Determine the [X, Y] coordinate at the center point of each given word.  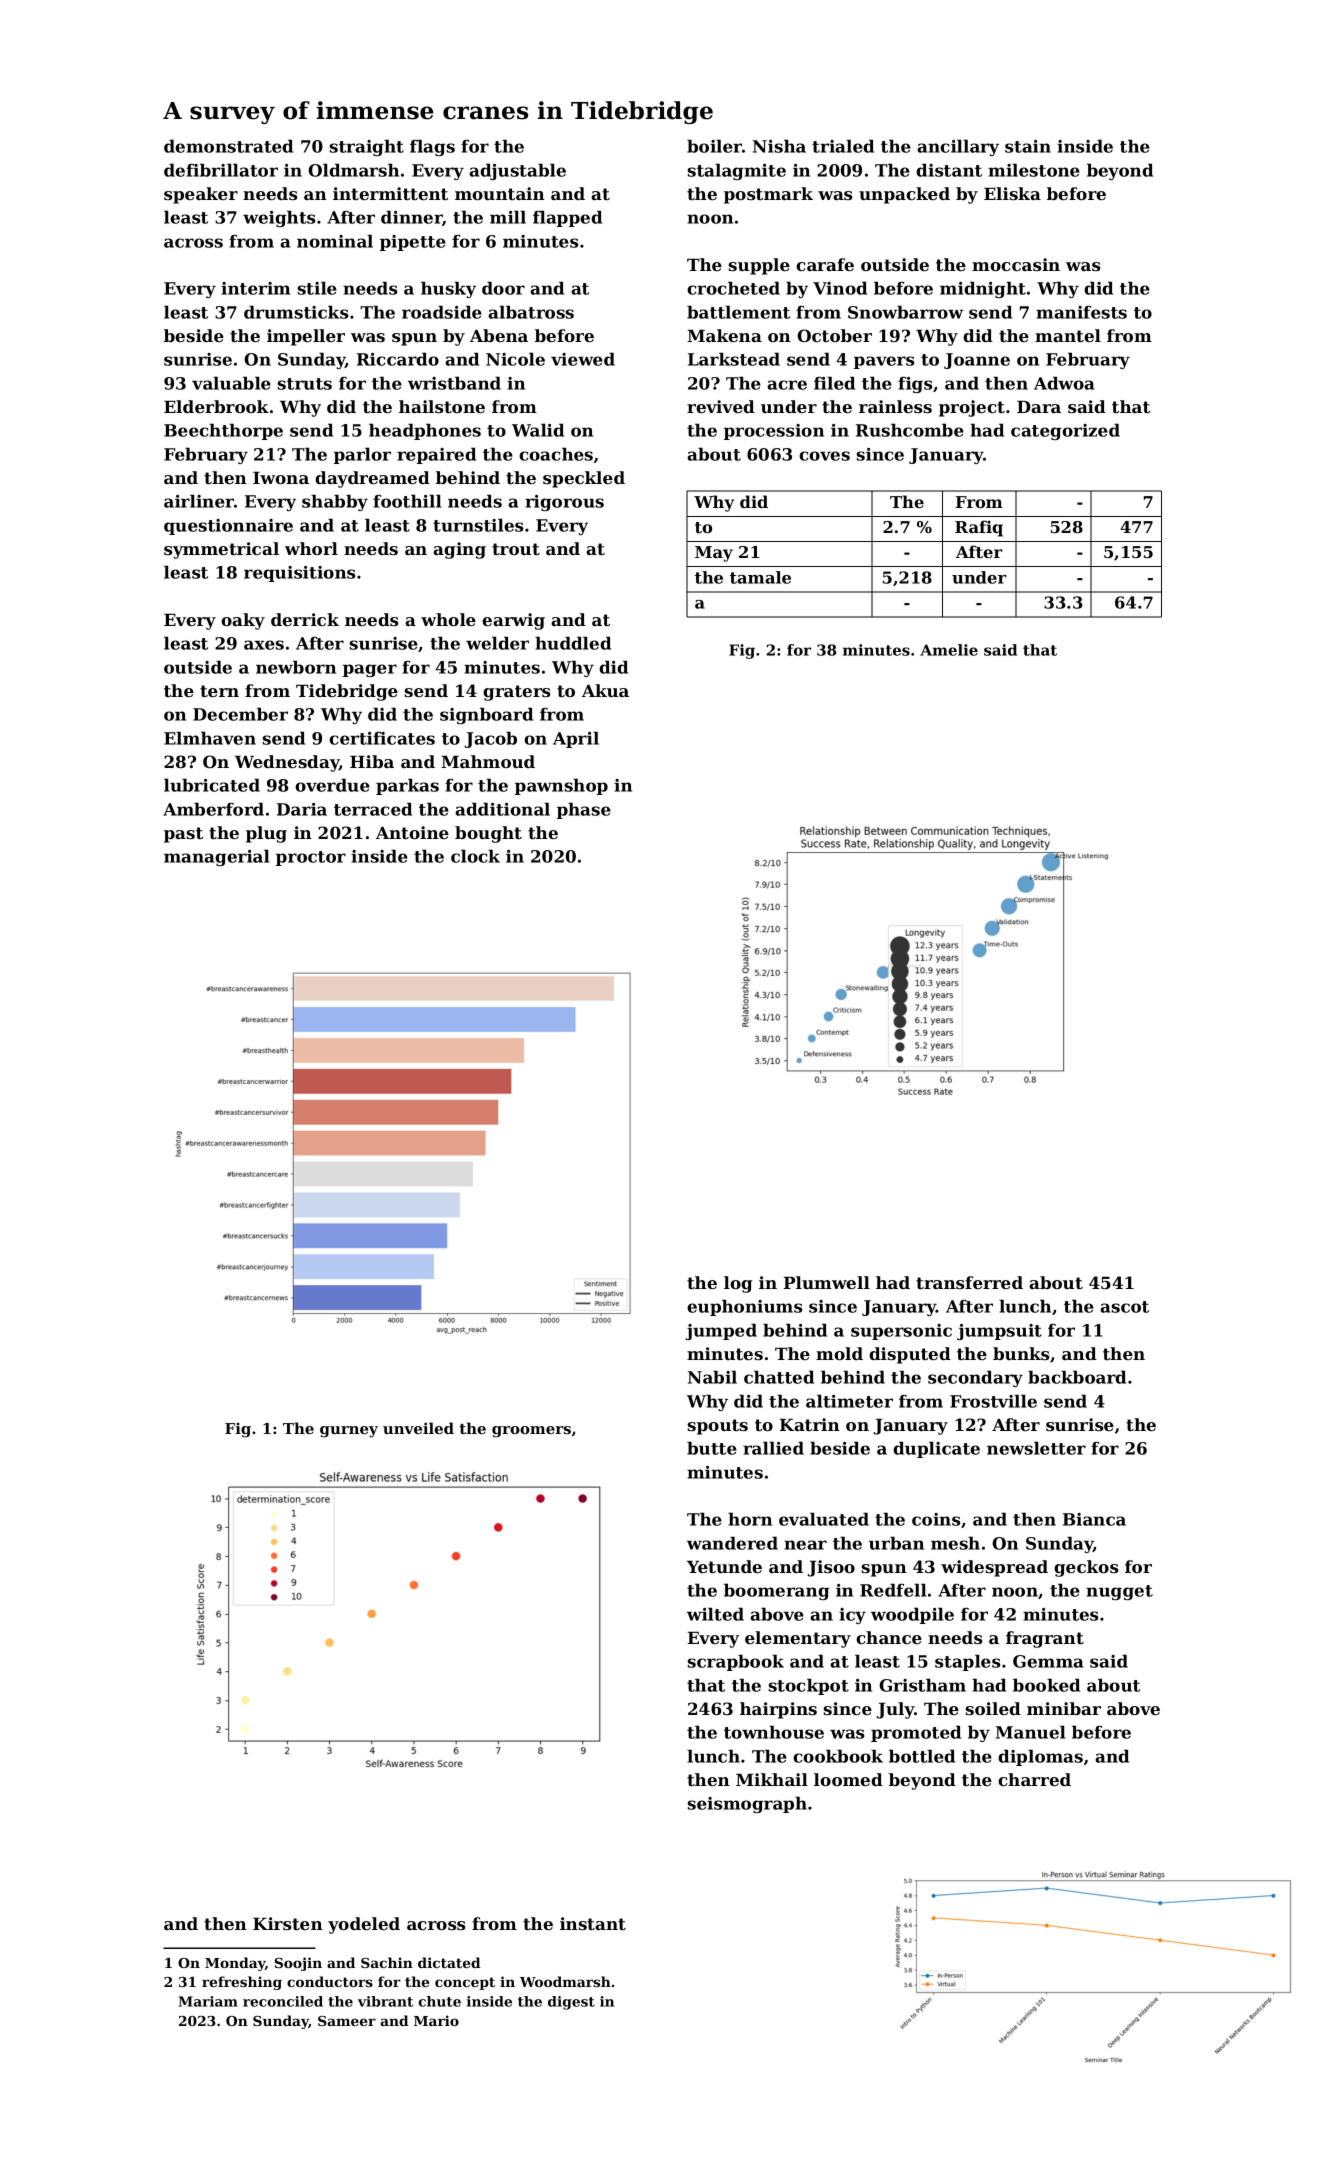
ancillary [958, 147]
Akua [605, 690]
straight [366, 147]
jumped [721, 1331]
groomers [531, 1432]
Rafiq [979, 528]
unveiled [418, 1428]
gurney [349, 1432]
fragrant [1045, 1639]
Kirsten [288, 1923]
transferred [969, 1282]
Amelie [949, 650]
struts [304, 384]
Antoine [412, 832]
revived [721, 406]
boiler [714, 146]
